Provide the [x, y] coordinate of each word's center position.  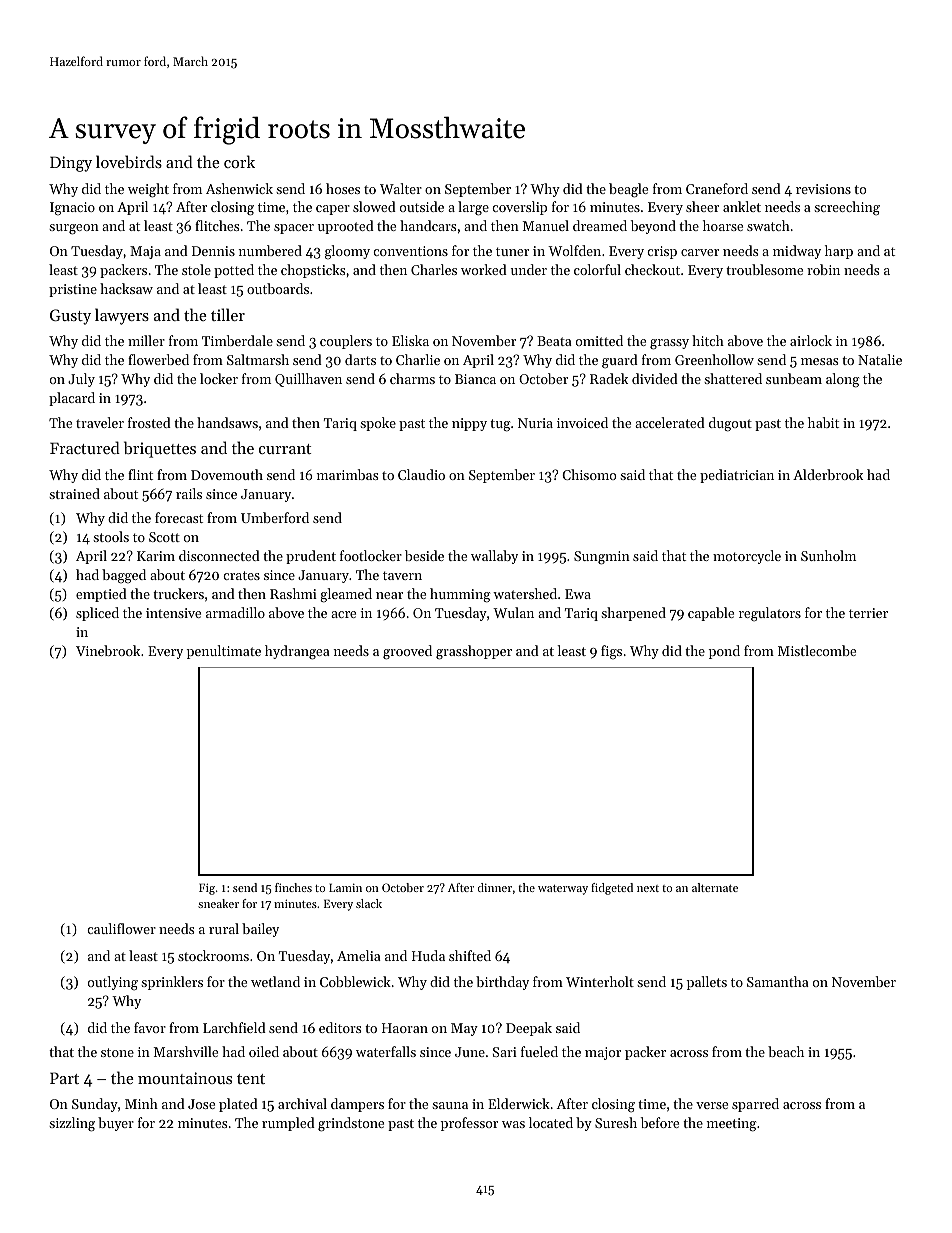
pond [724, 652]
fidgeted [612, 889]
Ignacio [72, 208]
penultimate [224, 652]
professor [469, 1124]
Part [64, 1078]
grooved [407, 652]
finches [293, 887]
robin [823, 269]
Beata [554, 341]
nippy [469, 424]
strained [74, 493]
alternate [715, 887]
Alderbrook [828, 474]
